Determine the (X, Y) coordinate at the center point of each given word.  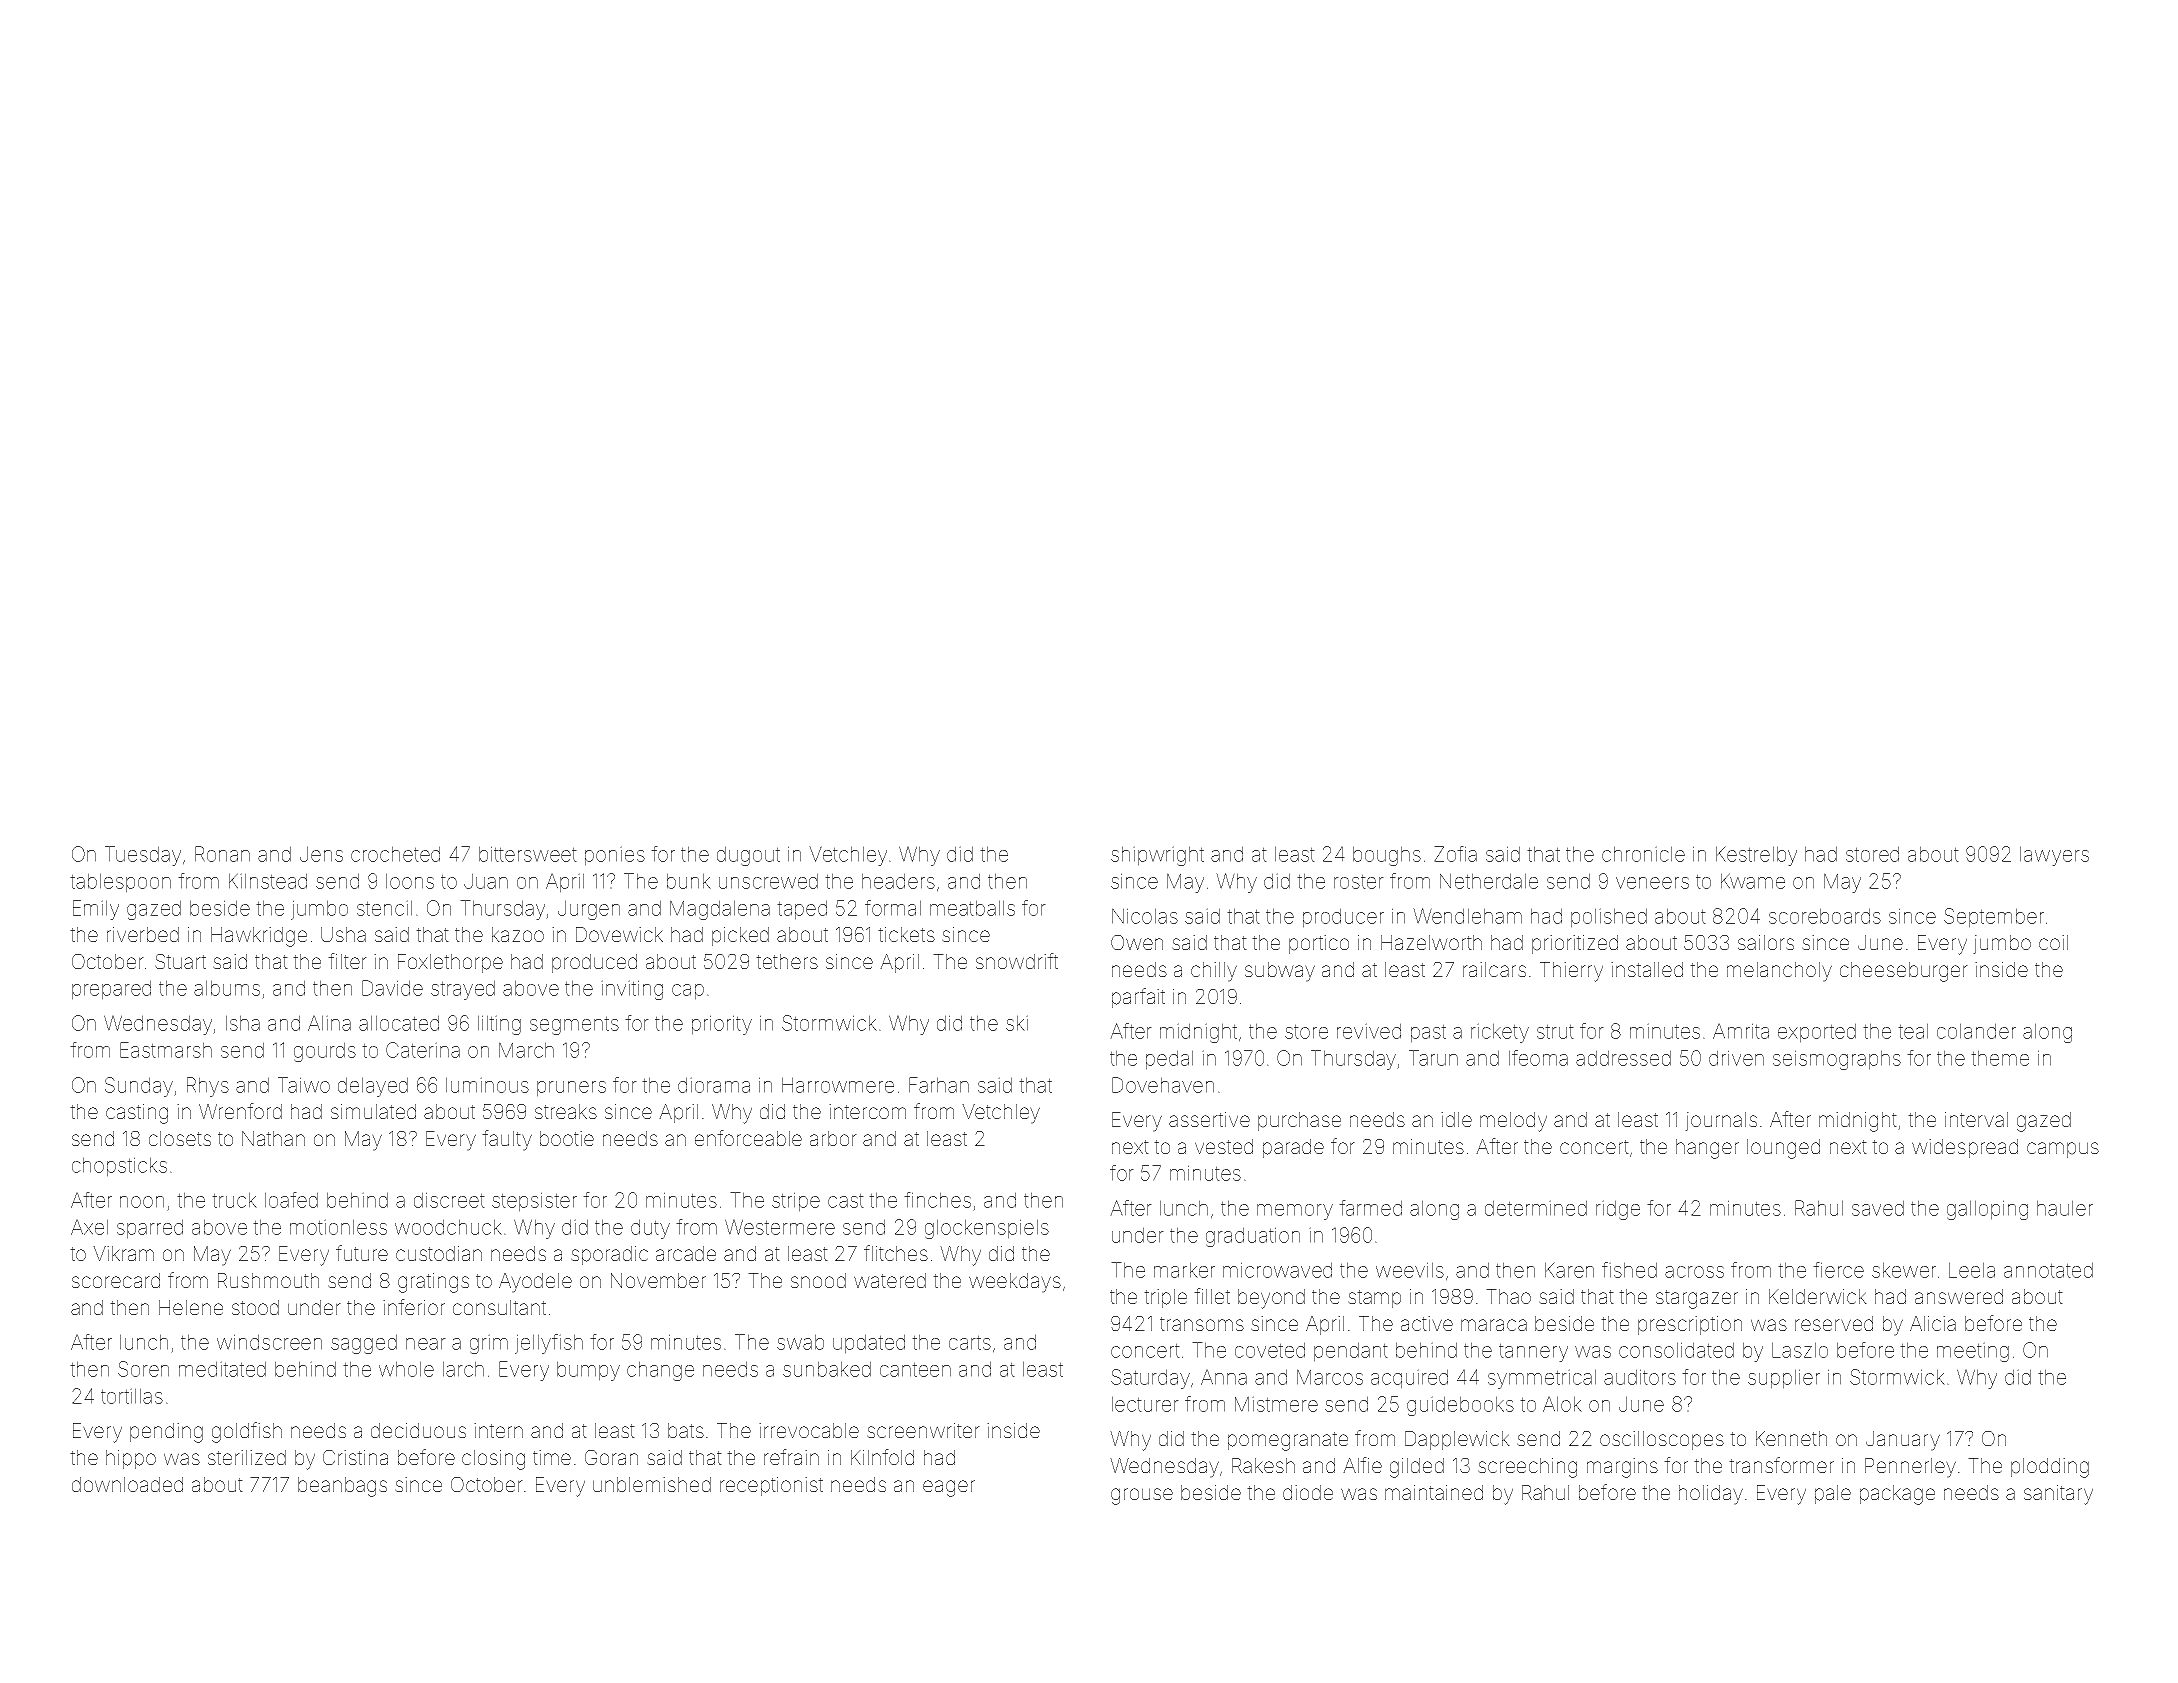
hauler (2065, 1208)
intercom (867, 1111)
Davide (392, 988)
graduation (1253, 1237)
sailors (1766, 942)
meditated (222, 1369)
